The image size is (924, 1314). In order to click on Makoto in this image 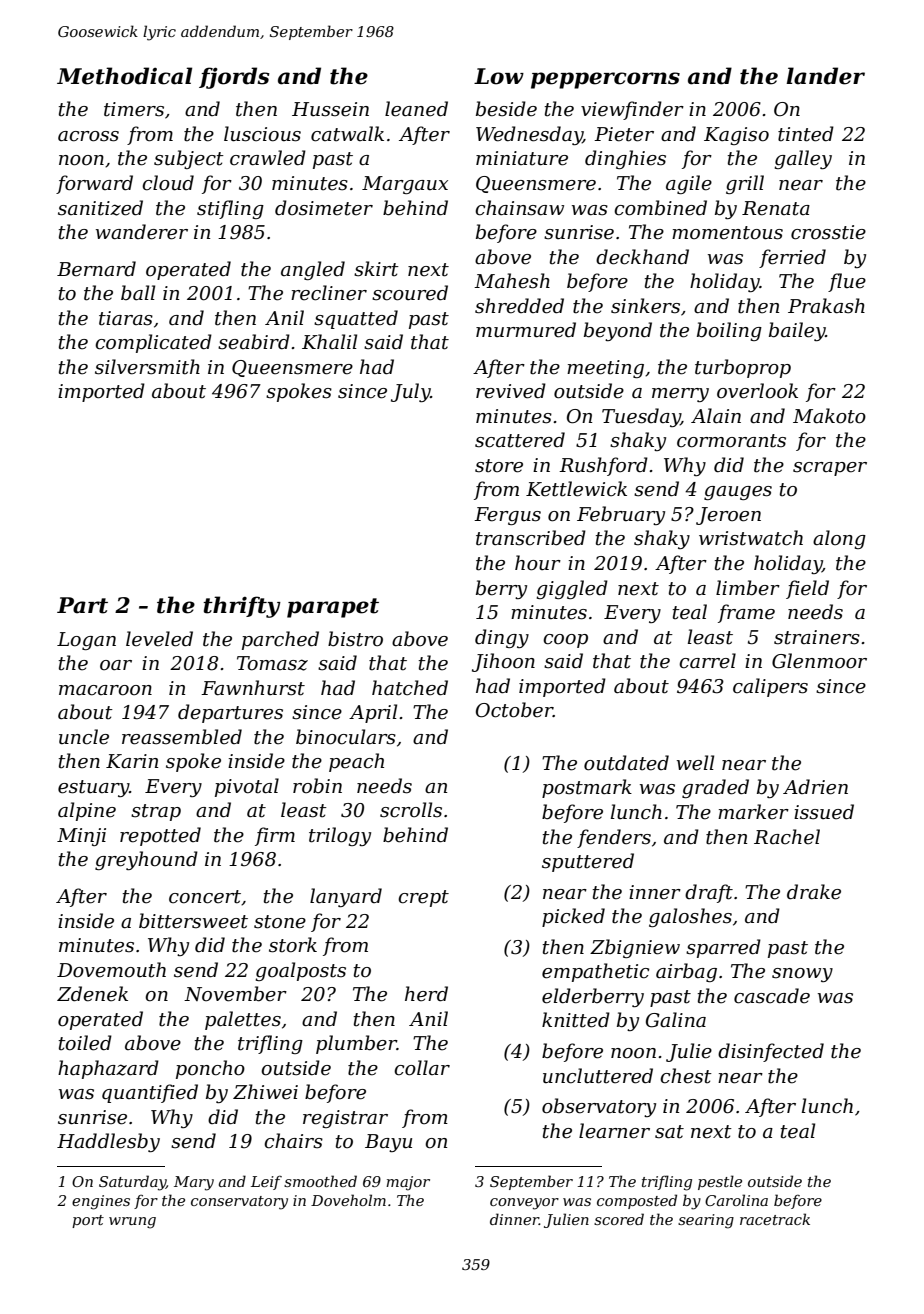, I will do `click(829, 416)`.
